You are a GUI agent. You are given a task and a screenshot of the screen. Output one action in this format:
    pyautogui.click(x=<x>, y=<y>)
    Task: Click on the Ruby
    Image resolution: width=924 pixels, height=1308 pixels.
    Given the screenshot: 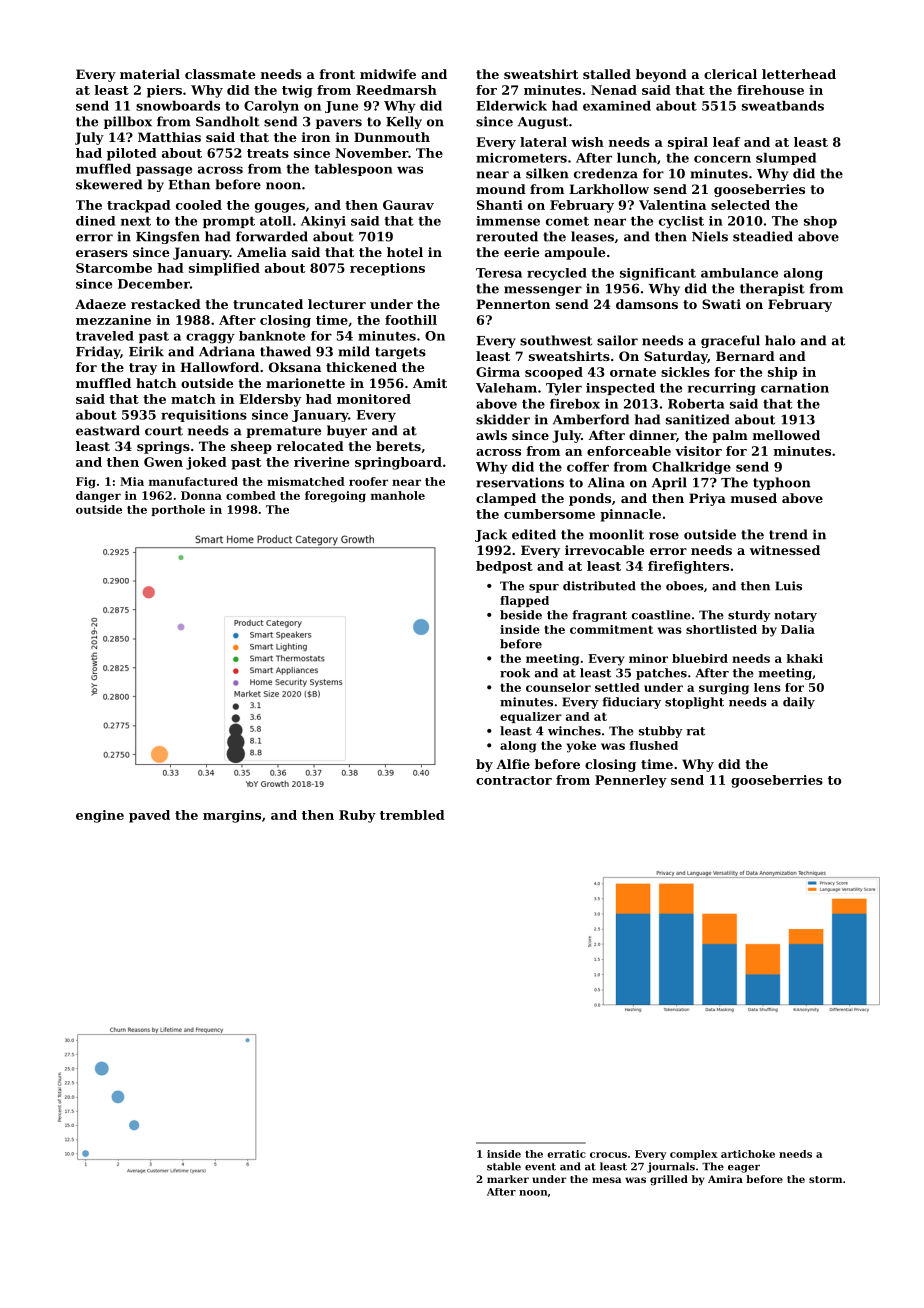 What is the action you would take?
    pyautogui.click(x=357, y=816)
